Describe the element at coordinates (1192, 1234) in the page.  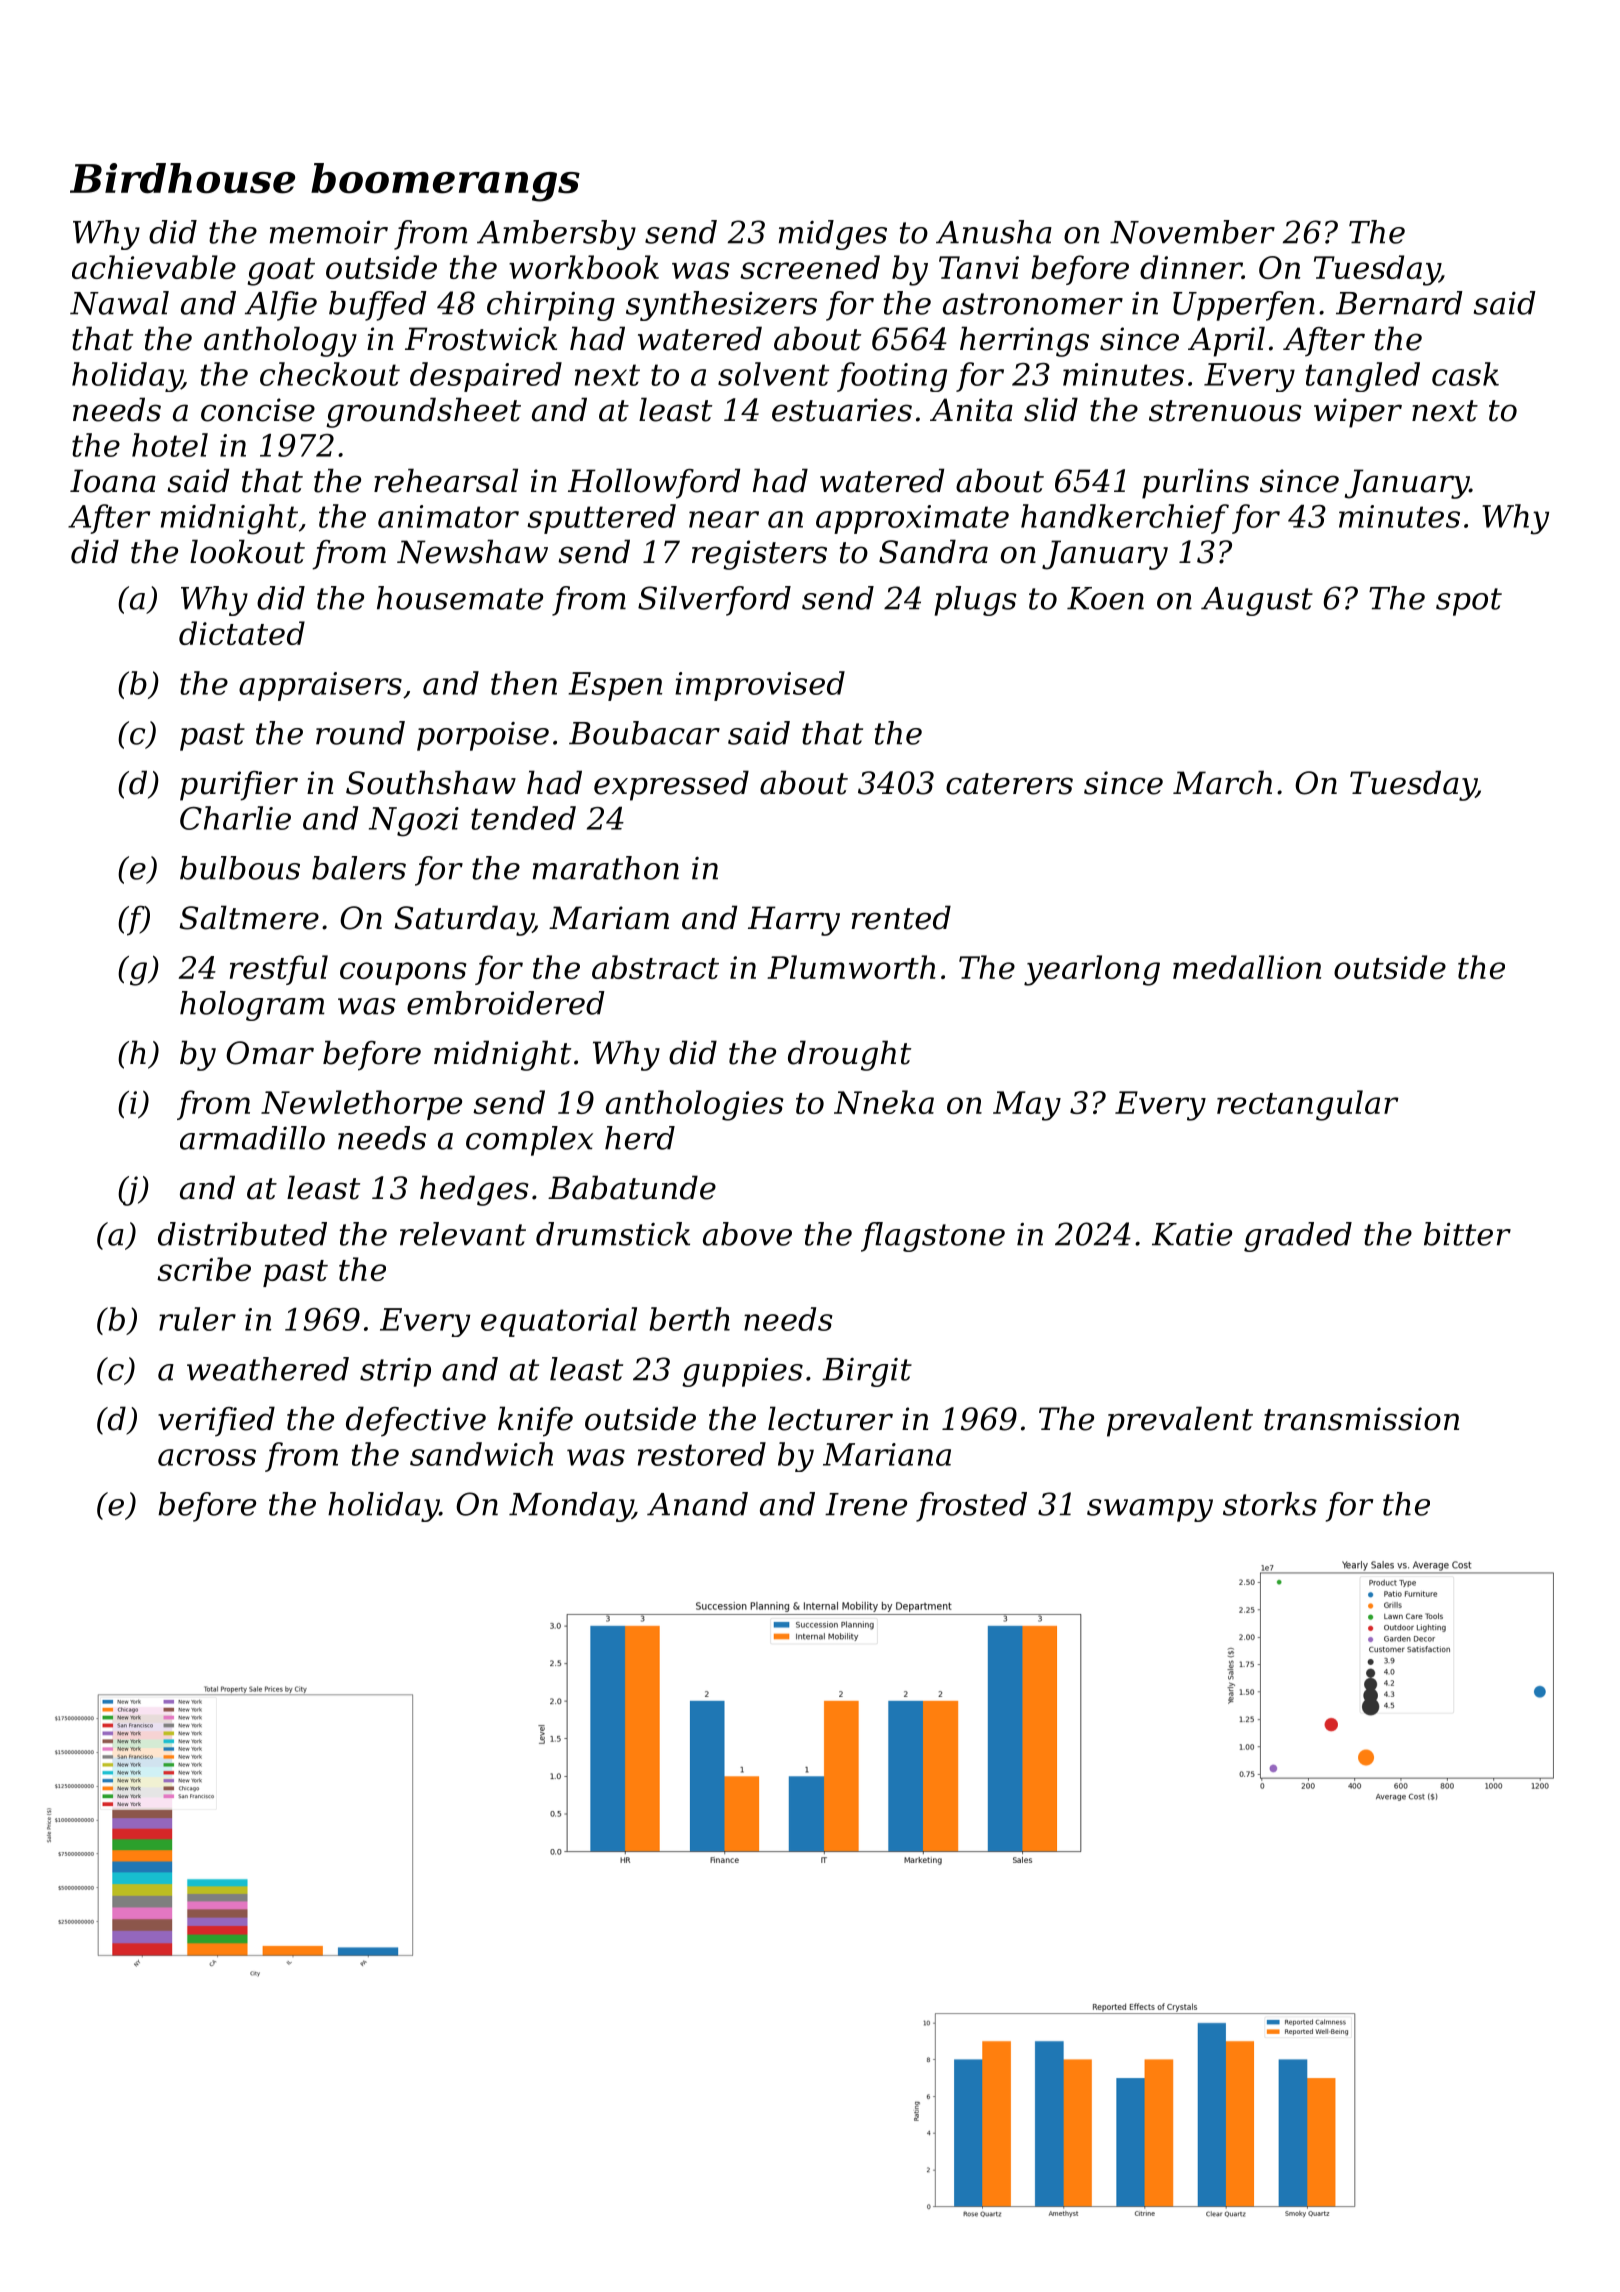
I see `Katie` at that location.
